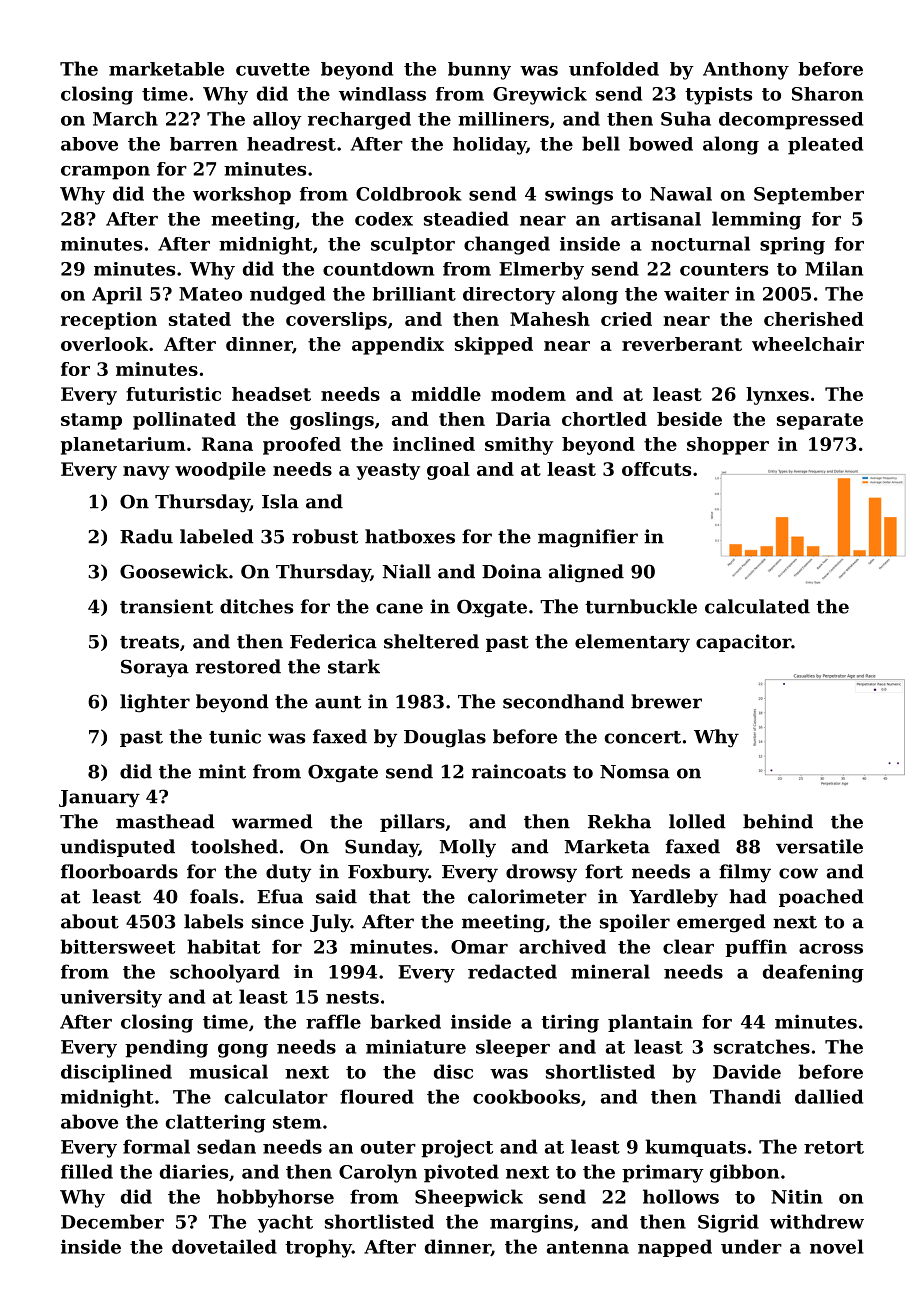  Describe the element at coordinates (384, 219) in the screenshot. I see `codex` at that location.
